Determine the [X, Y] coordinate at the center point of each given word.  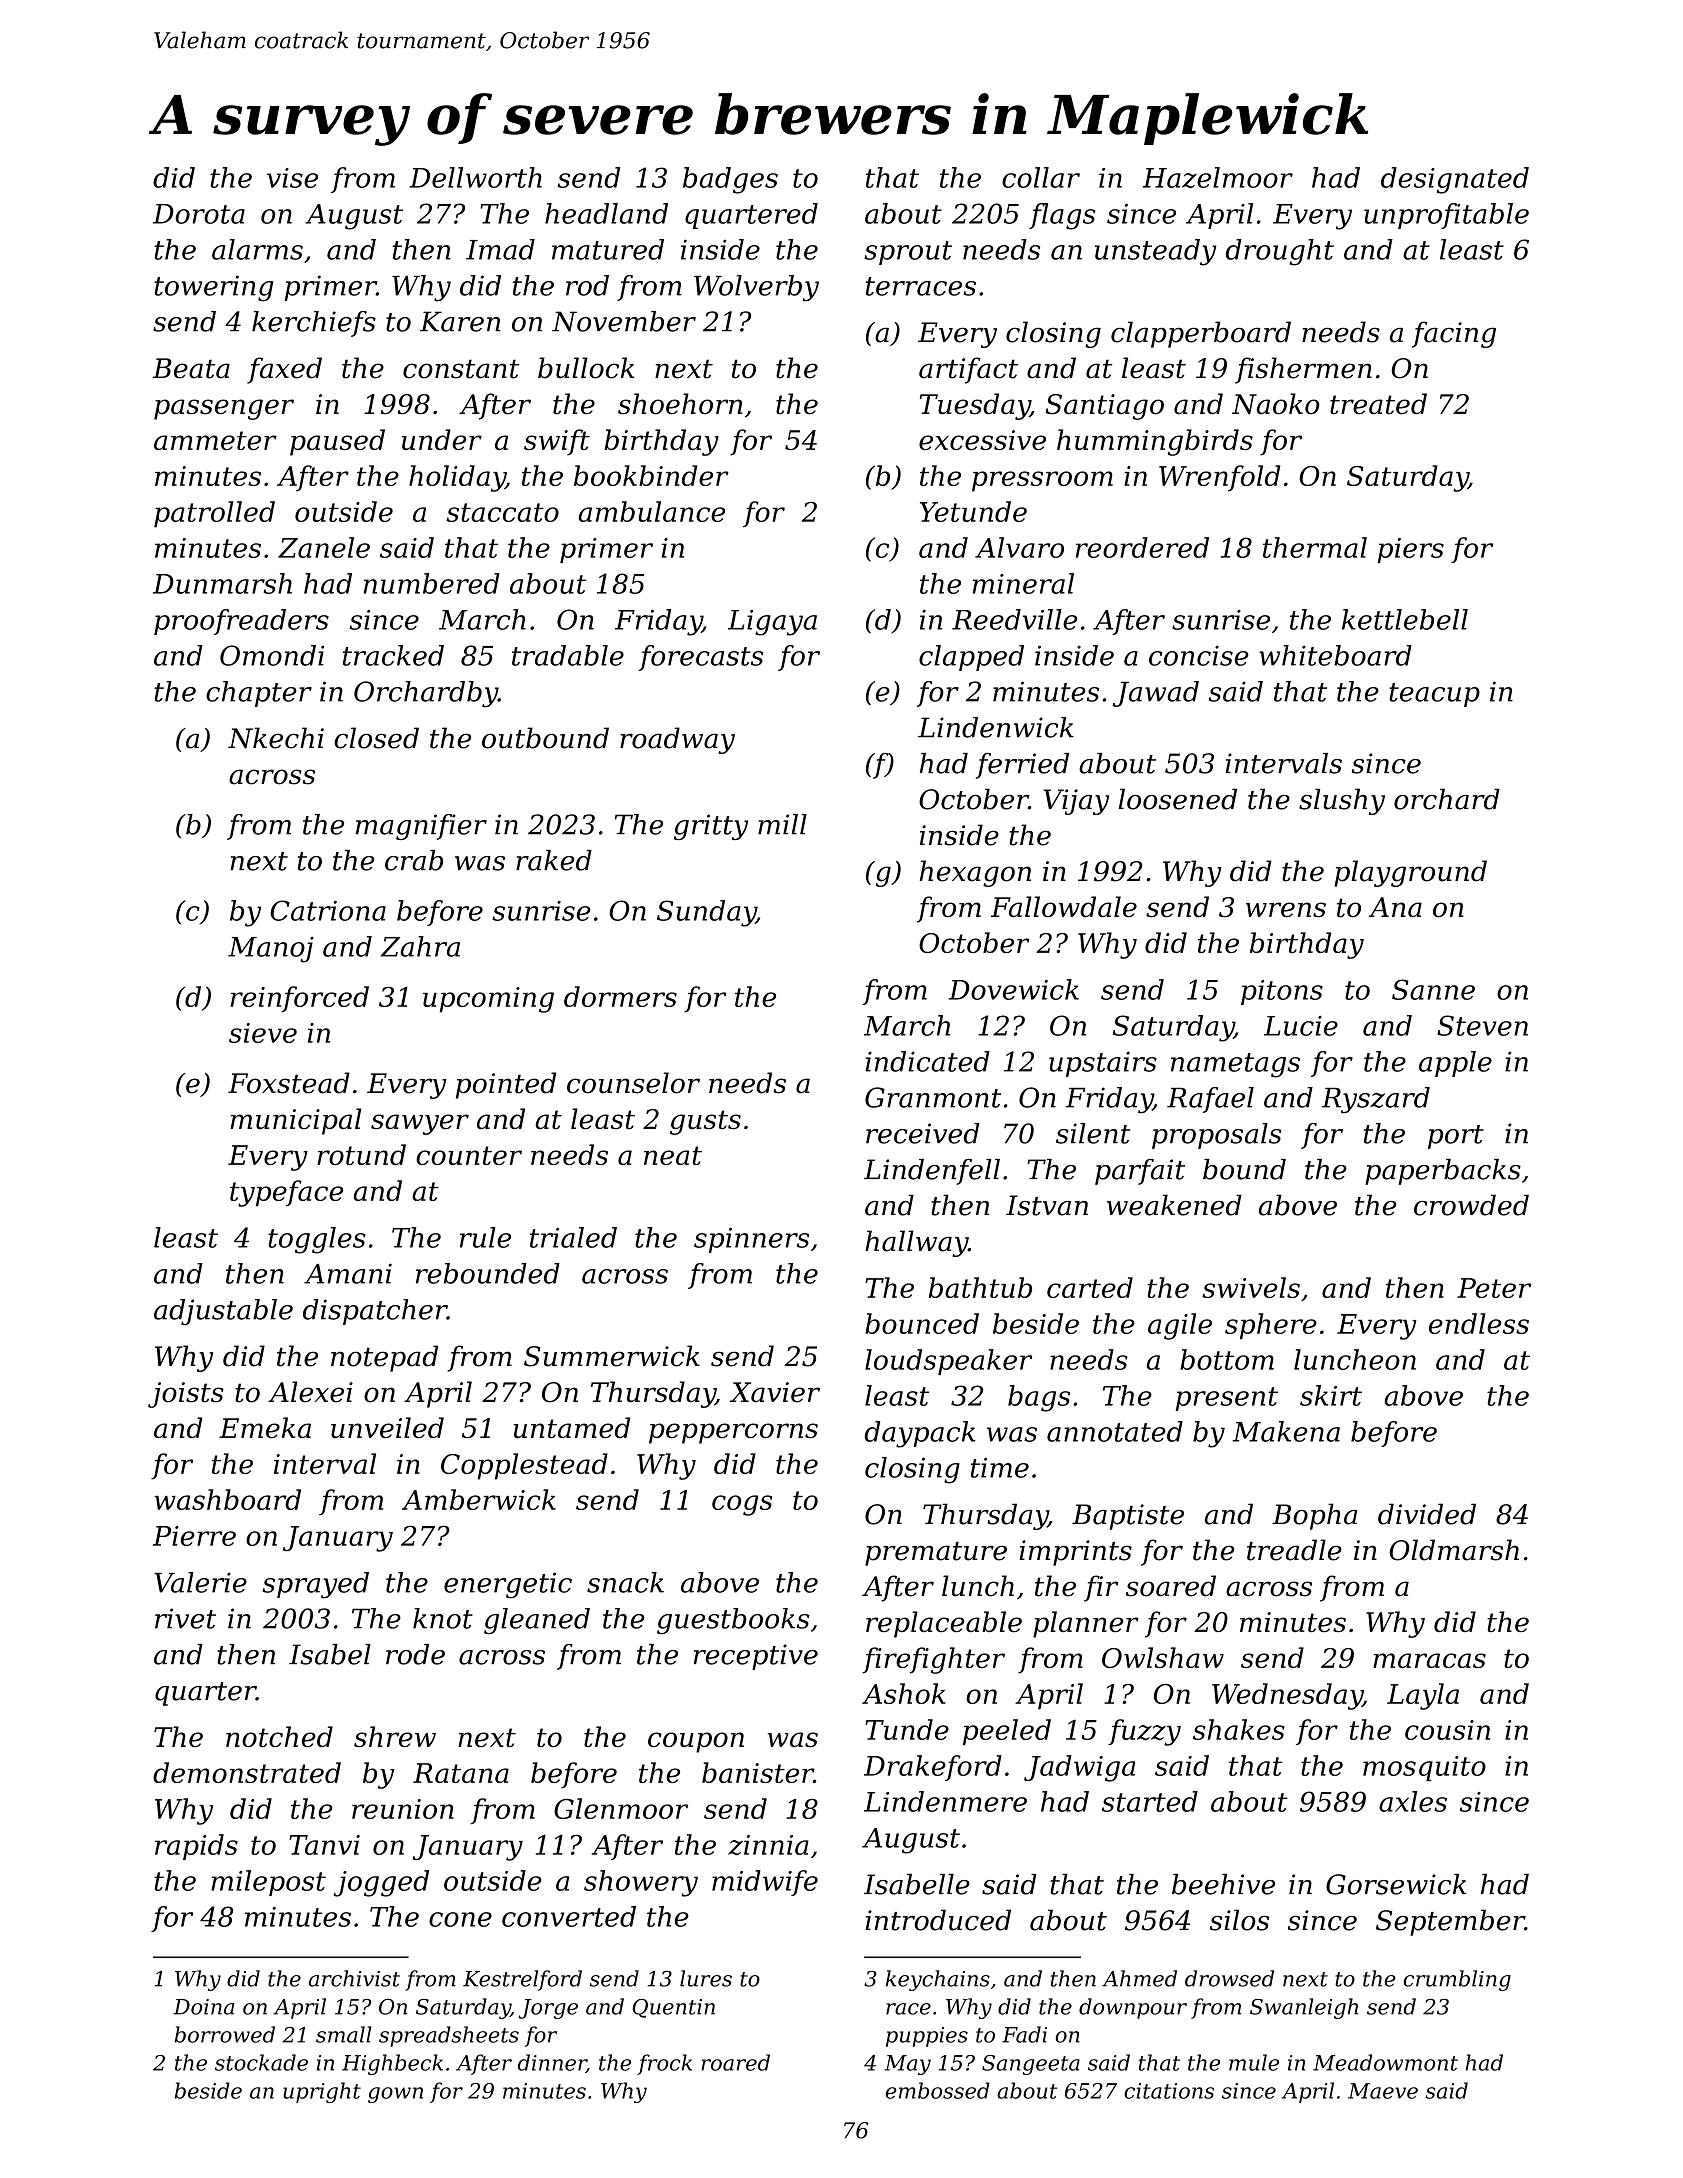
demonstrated [247, 1772]
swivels [1251, 1287]
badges [730, 180]
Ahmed [1139, 1978]
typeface [286, 1193]
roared [735, 2062]
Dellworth [475, 177]
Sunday [706, 913]
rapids [196, 1847]
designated [1455, 180]
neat [673, 1155]
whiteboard [1335, 655]
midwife [765, 1883]
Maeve [1383, 2091]
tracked [393, 655]
